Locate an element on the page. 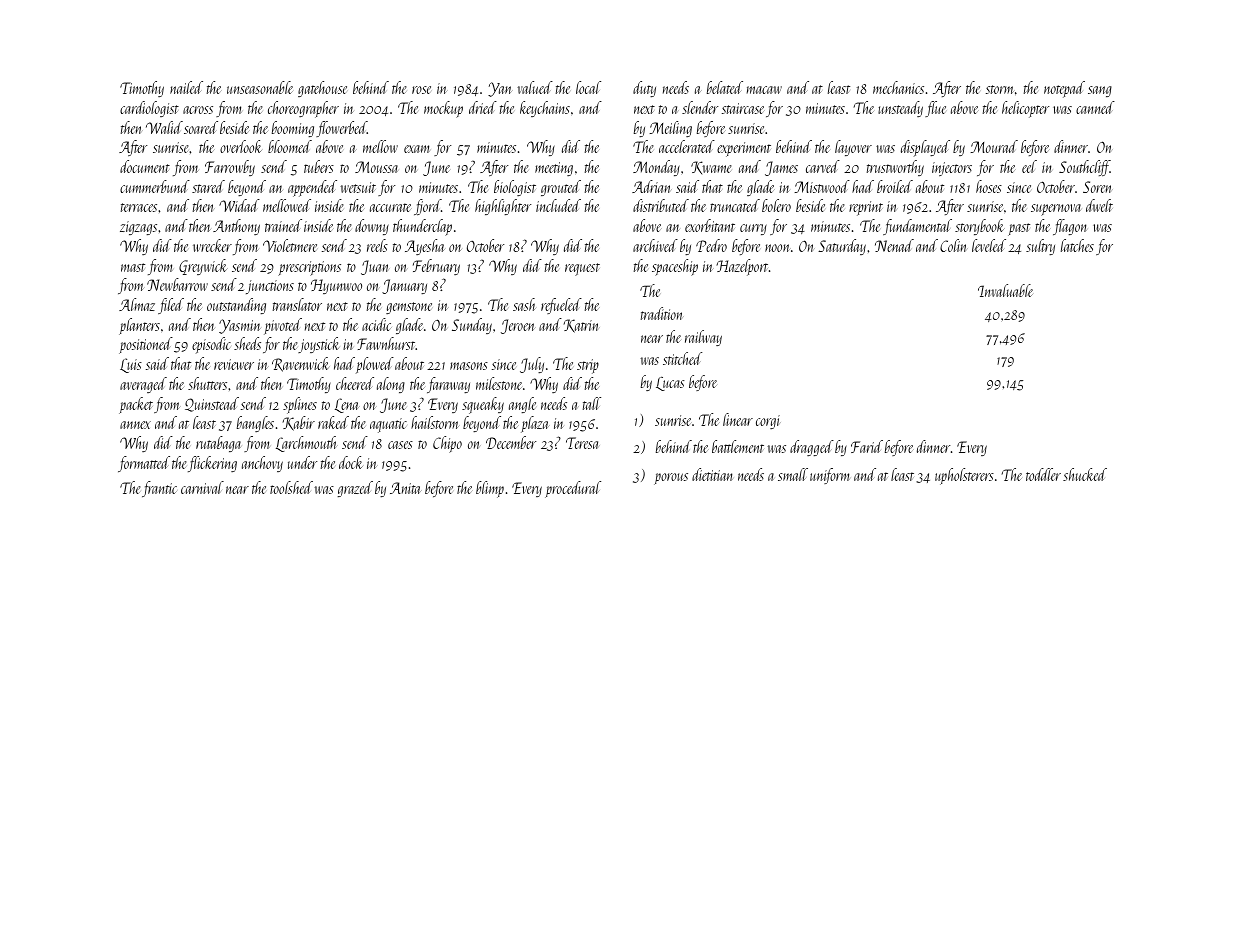 The width and height of the image is (1233, 952). local is located at coordinates (588, 87).
